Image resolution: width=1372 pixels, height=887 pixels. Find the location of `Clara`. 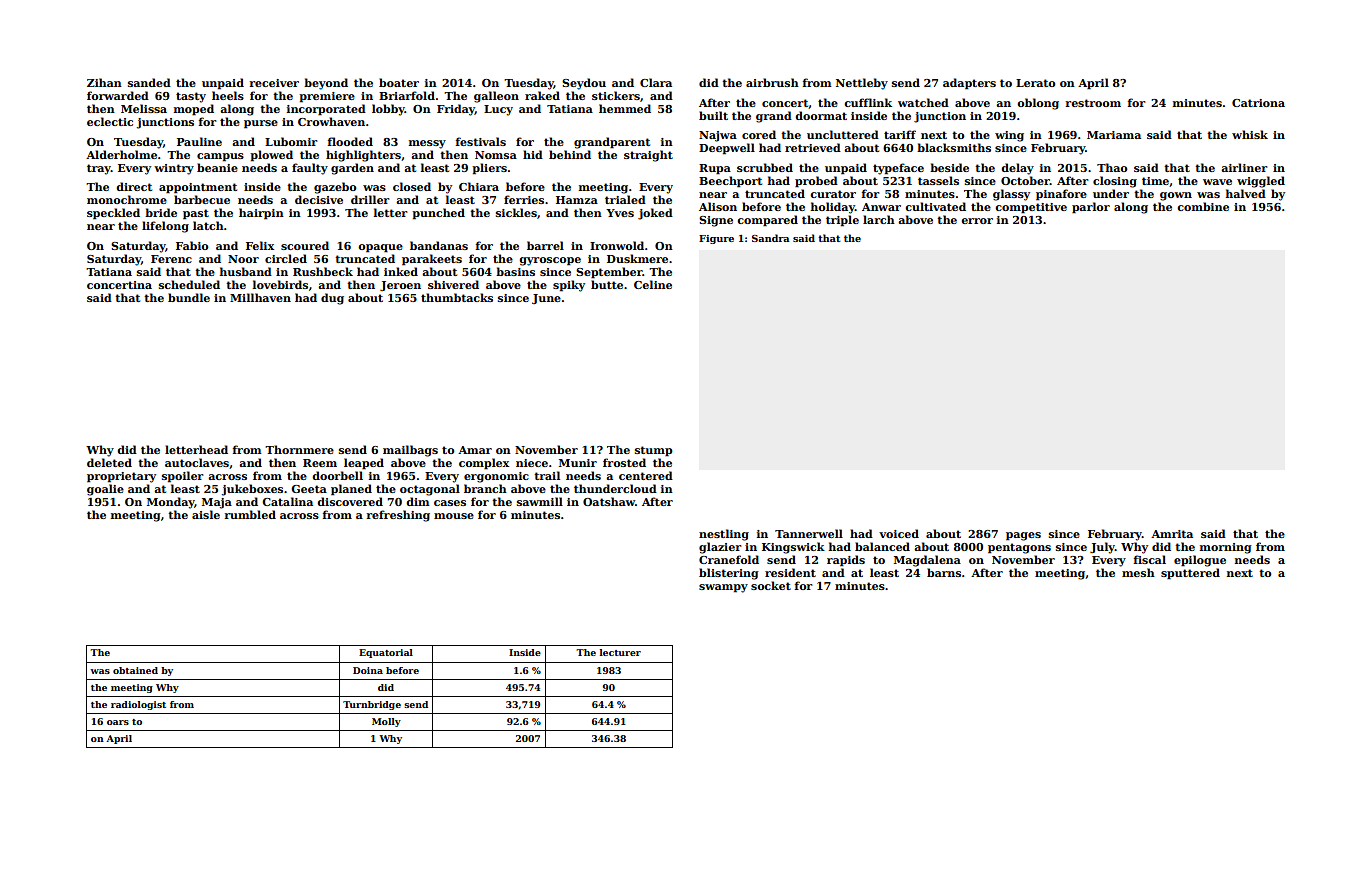

Clara is located at coordinates (656, 82).
